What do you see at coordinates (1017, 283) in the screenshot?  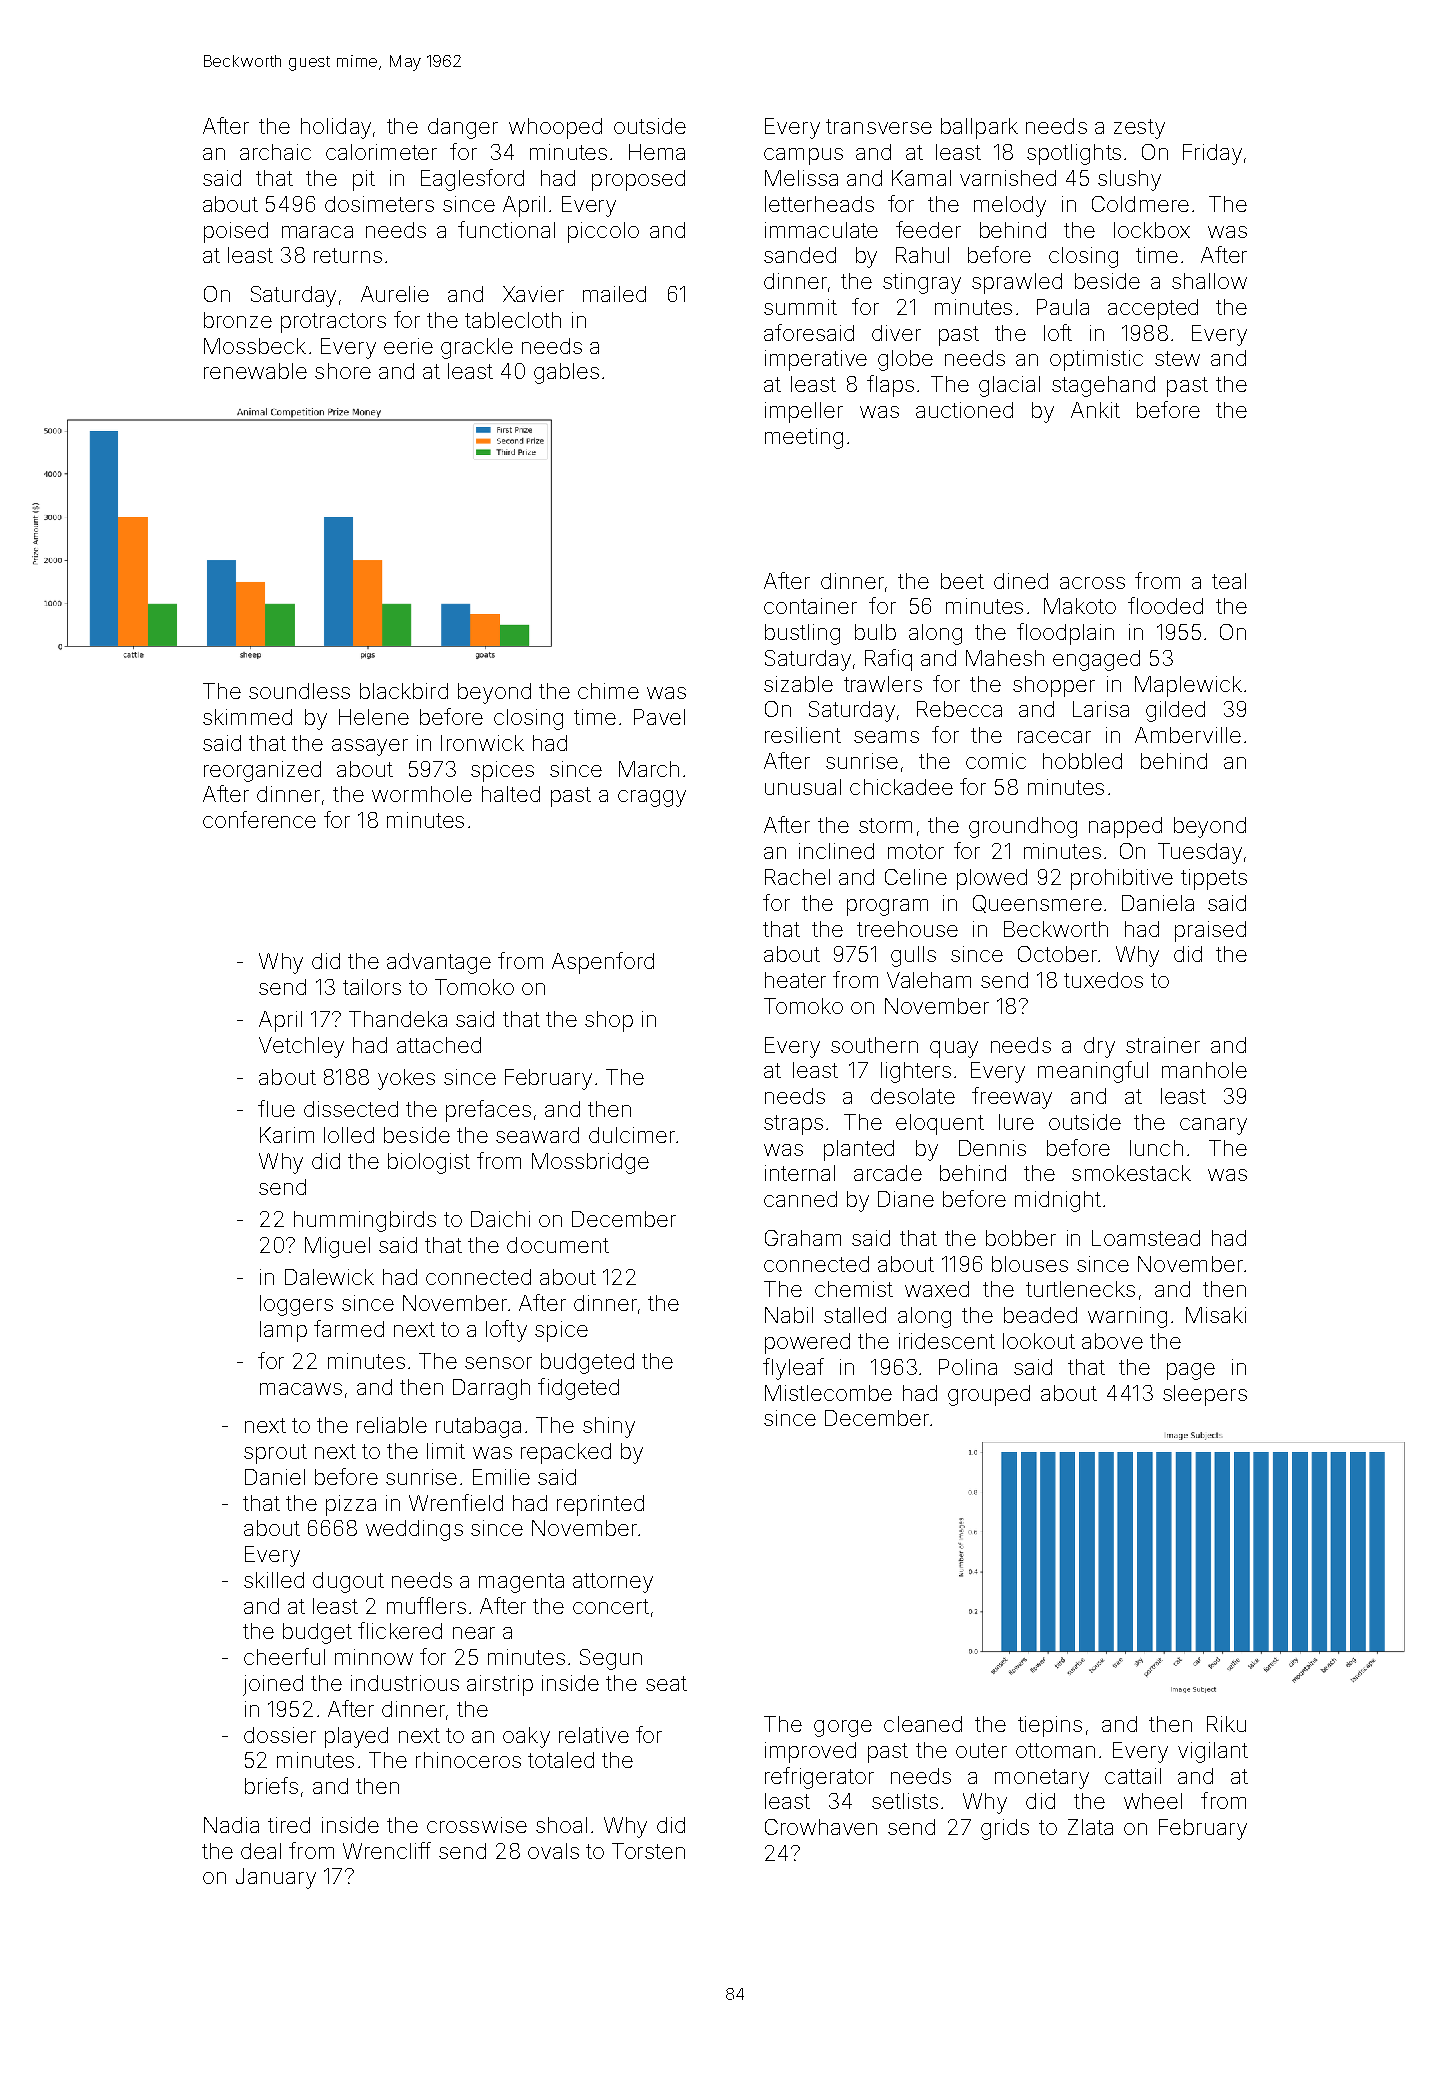 I see `sprawled` at bounding box center [1017, 283].
